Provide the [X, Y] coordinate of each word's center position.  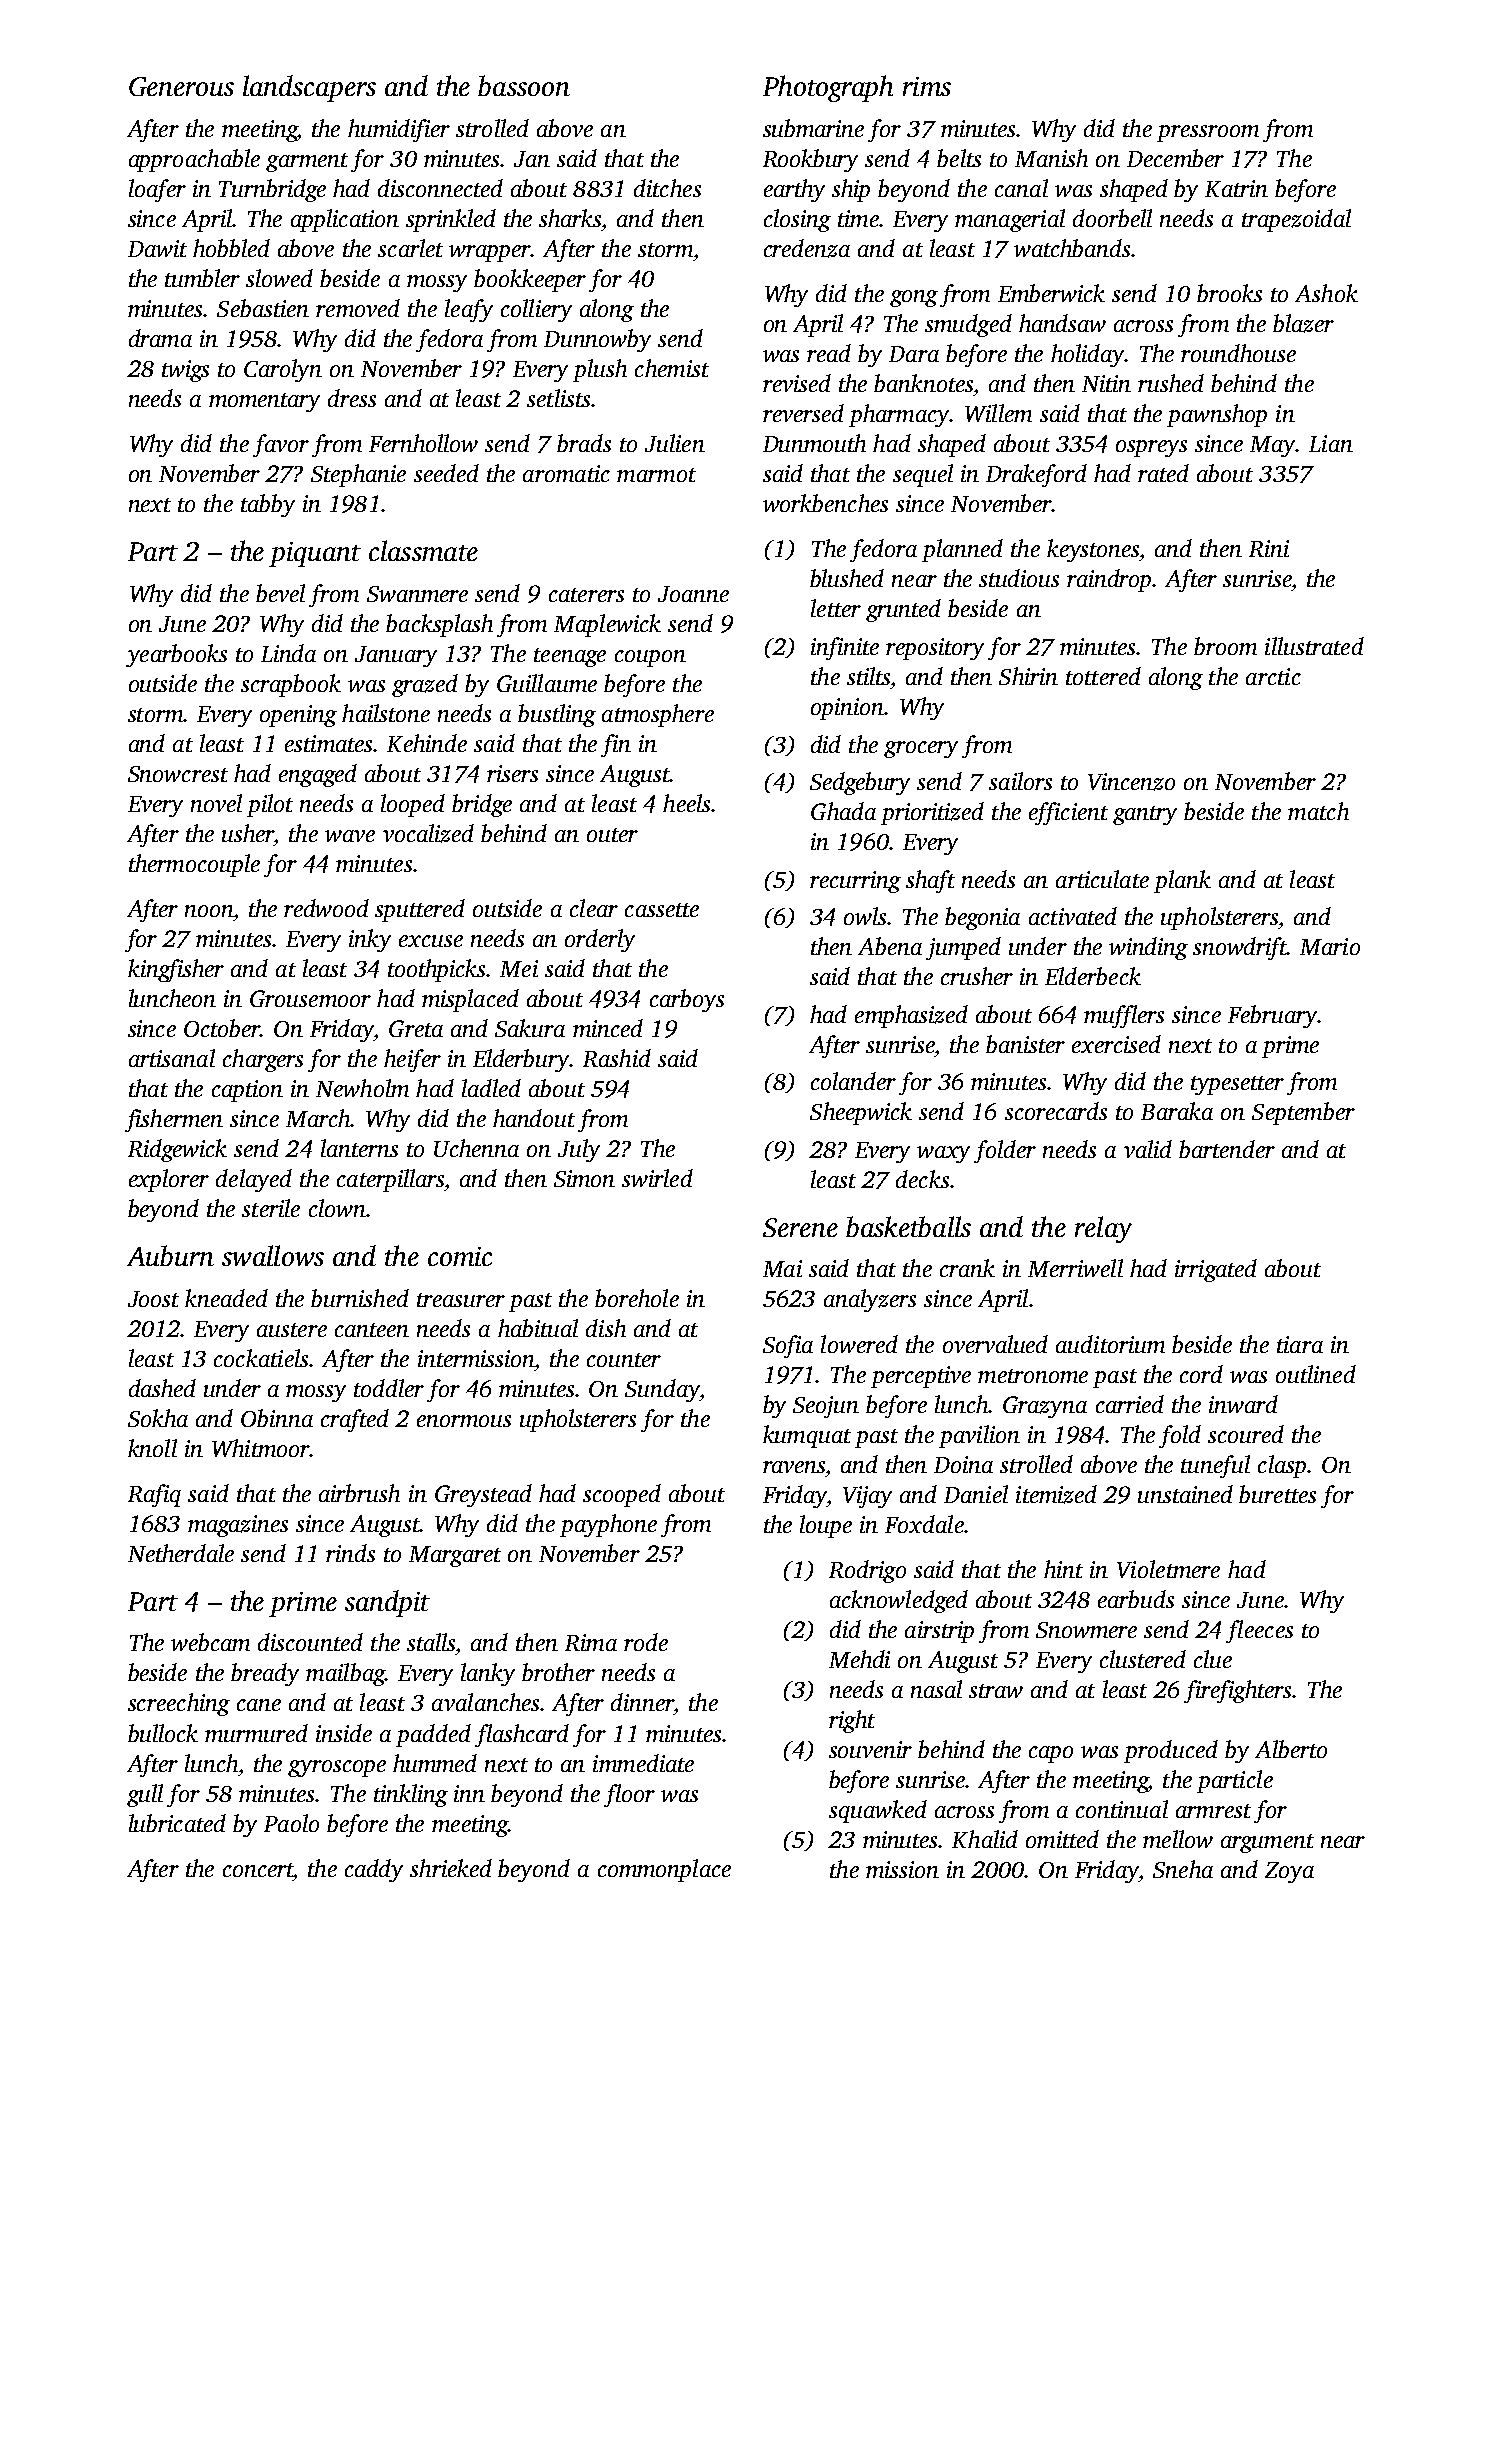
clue [1213, 1659]
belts [959, 158]
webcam [210, 1642]
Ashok [1326, 293]
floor [629, 1795]
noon [209, 911]
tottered [1103, 676]
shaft [930, 881]
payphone [608, 1525]
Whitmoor [261, 1448]
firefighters [1237, 1691]
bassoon [524, 85]
